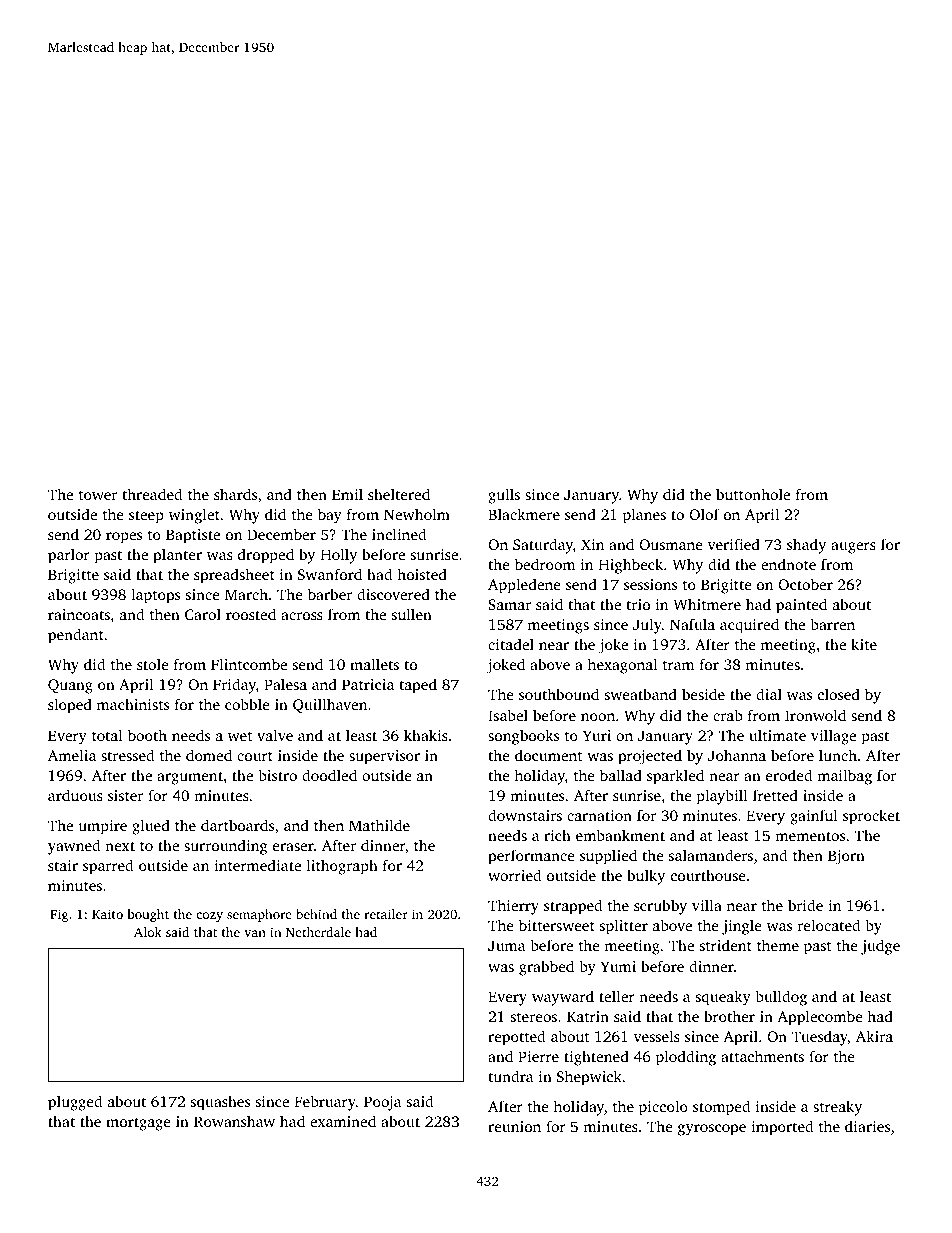 The width and height of the page is (952, 1233). What do you see at coordinates (107, 914) in the page?
I see `Kaito` at bounding box center [107, 914].
